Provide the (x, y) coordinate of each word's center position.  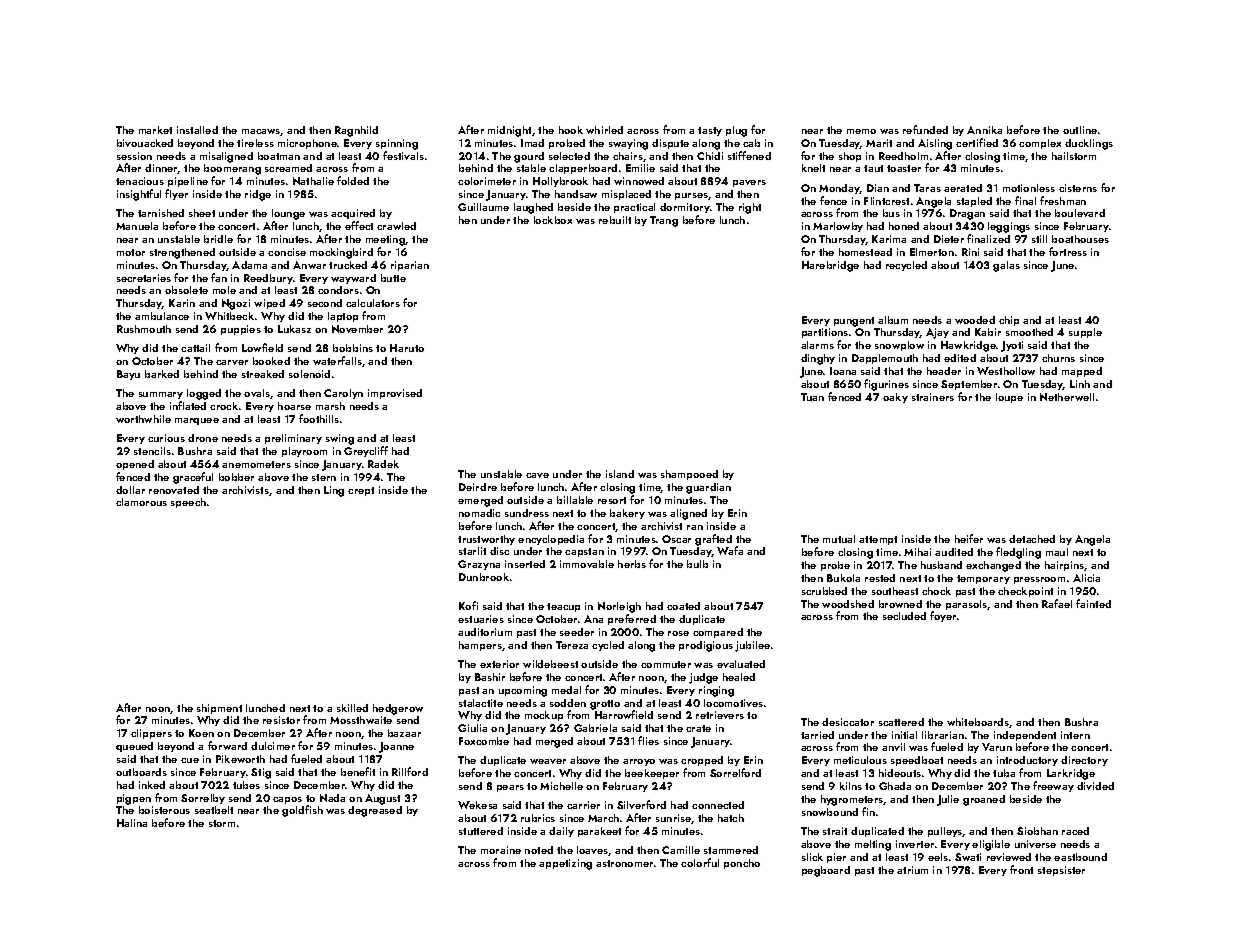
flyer (176, 194)
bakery (627, 514)
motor (131, 252)
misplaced (626, 195)
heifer (969, 538)
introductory (1027, 761)
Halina (132, 823)
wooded (975, 320)
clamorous (141, 502)
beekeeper (652, 774)
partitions (825, 333)
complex (1040, 144)
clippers (151, 734)
